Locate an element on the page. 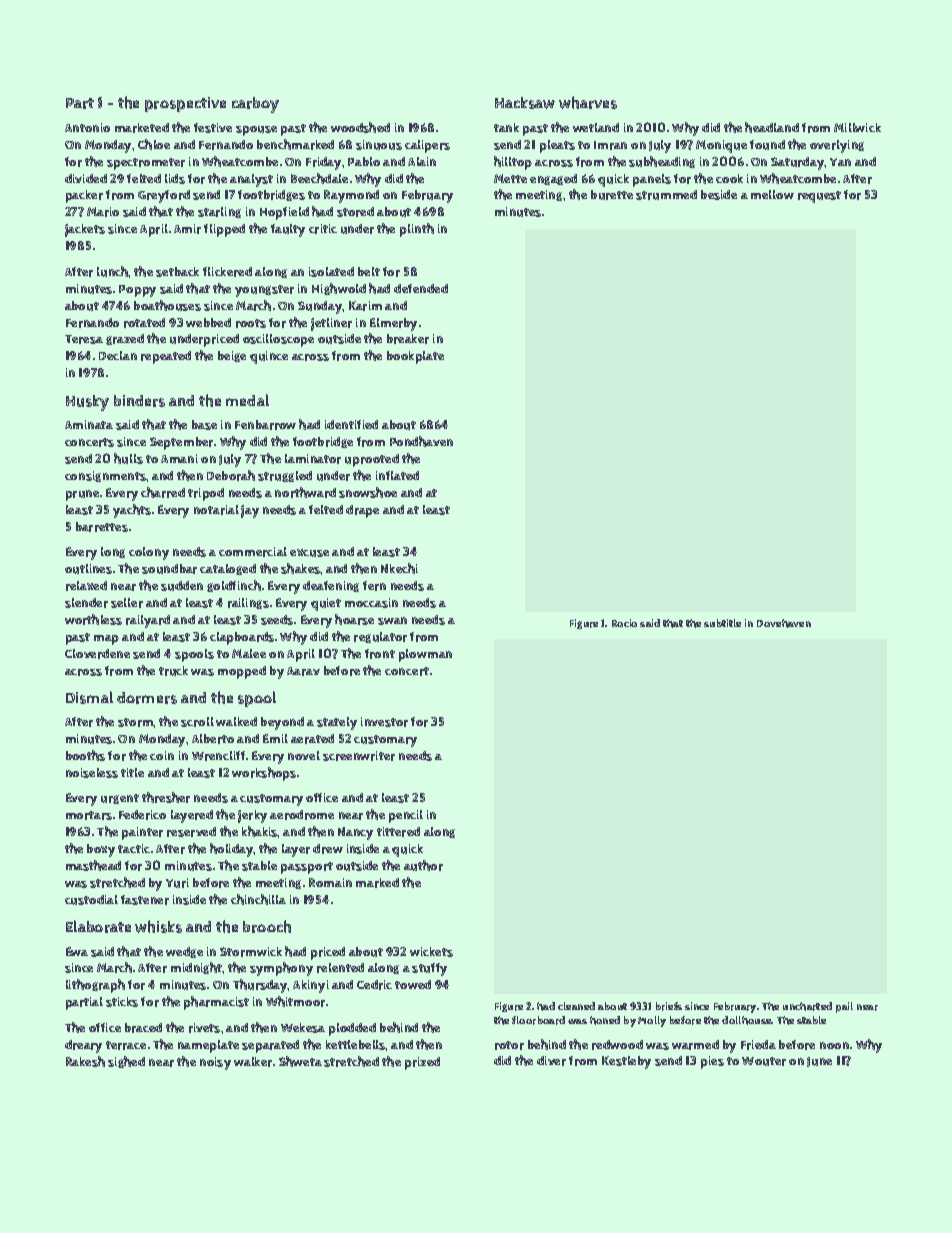  Monique is located at coordinates (721, 146).
